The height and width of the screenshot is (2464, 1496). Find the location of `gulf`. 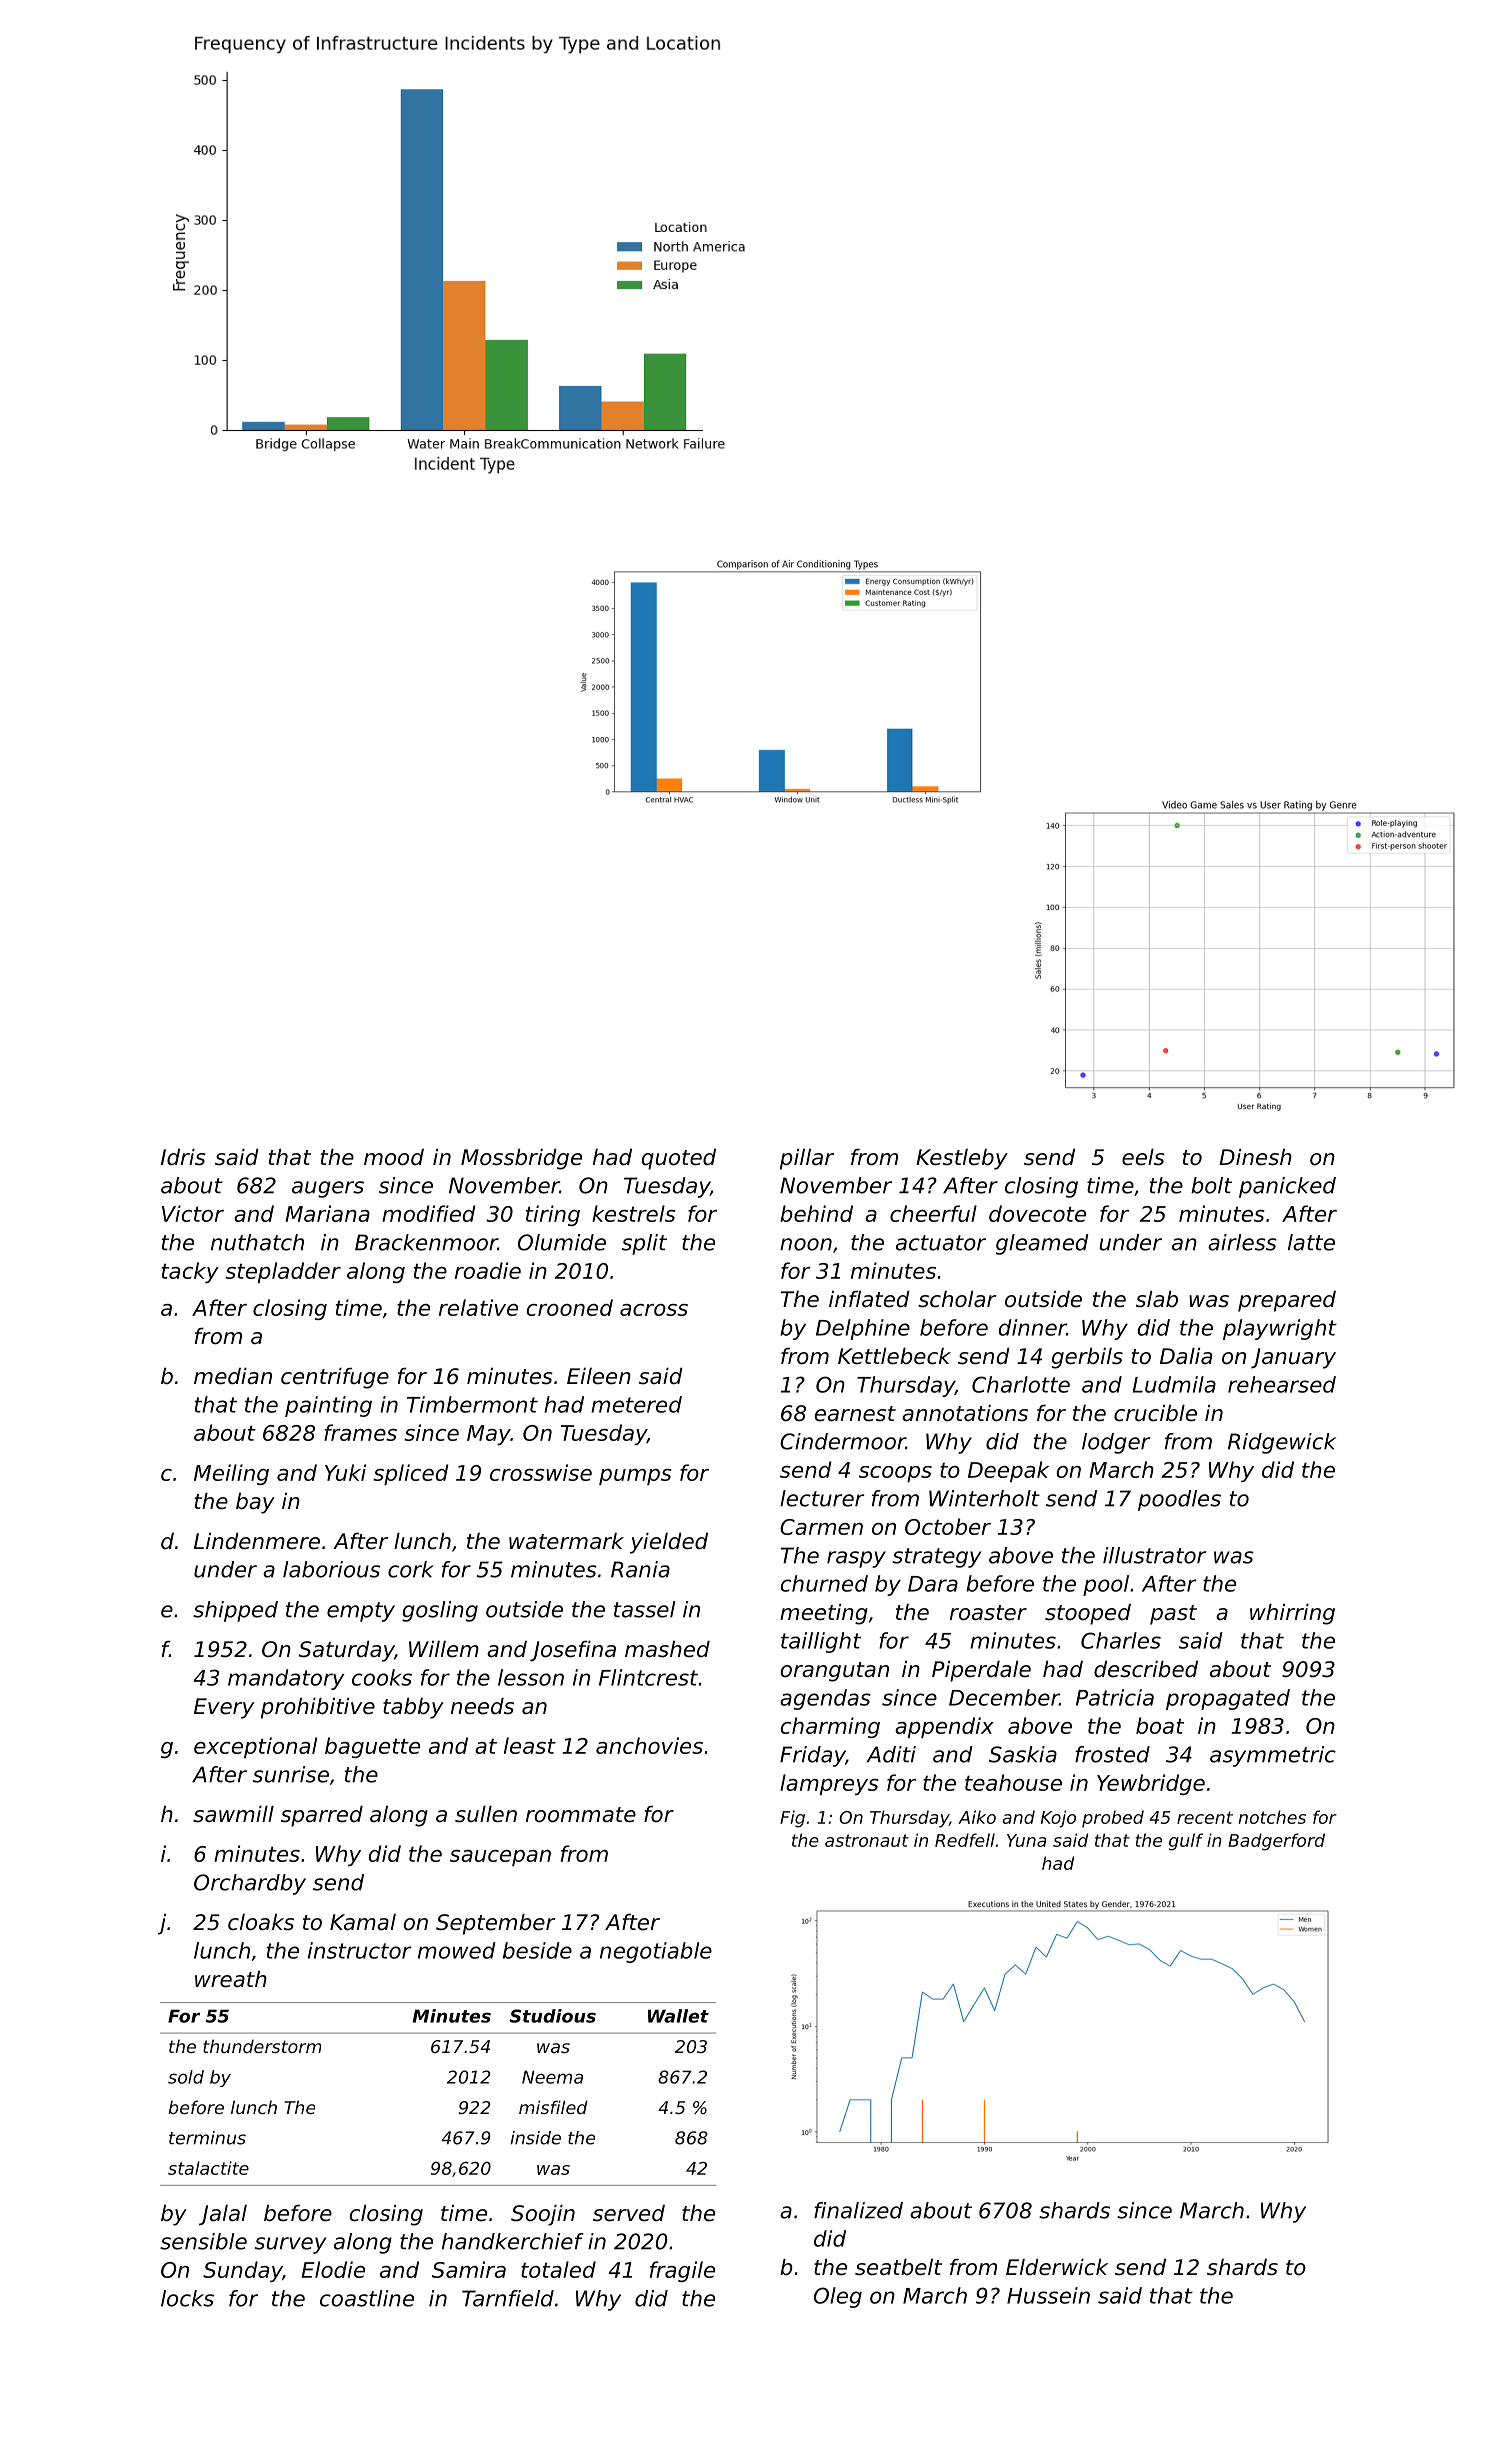

gulf is located at coordinates (1186, 1842).
